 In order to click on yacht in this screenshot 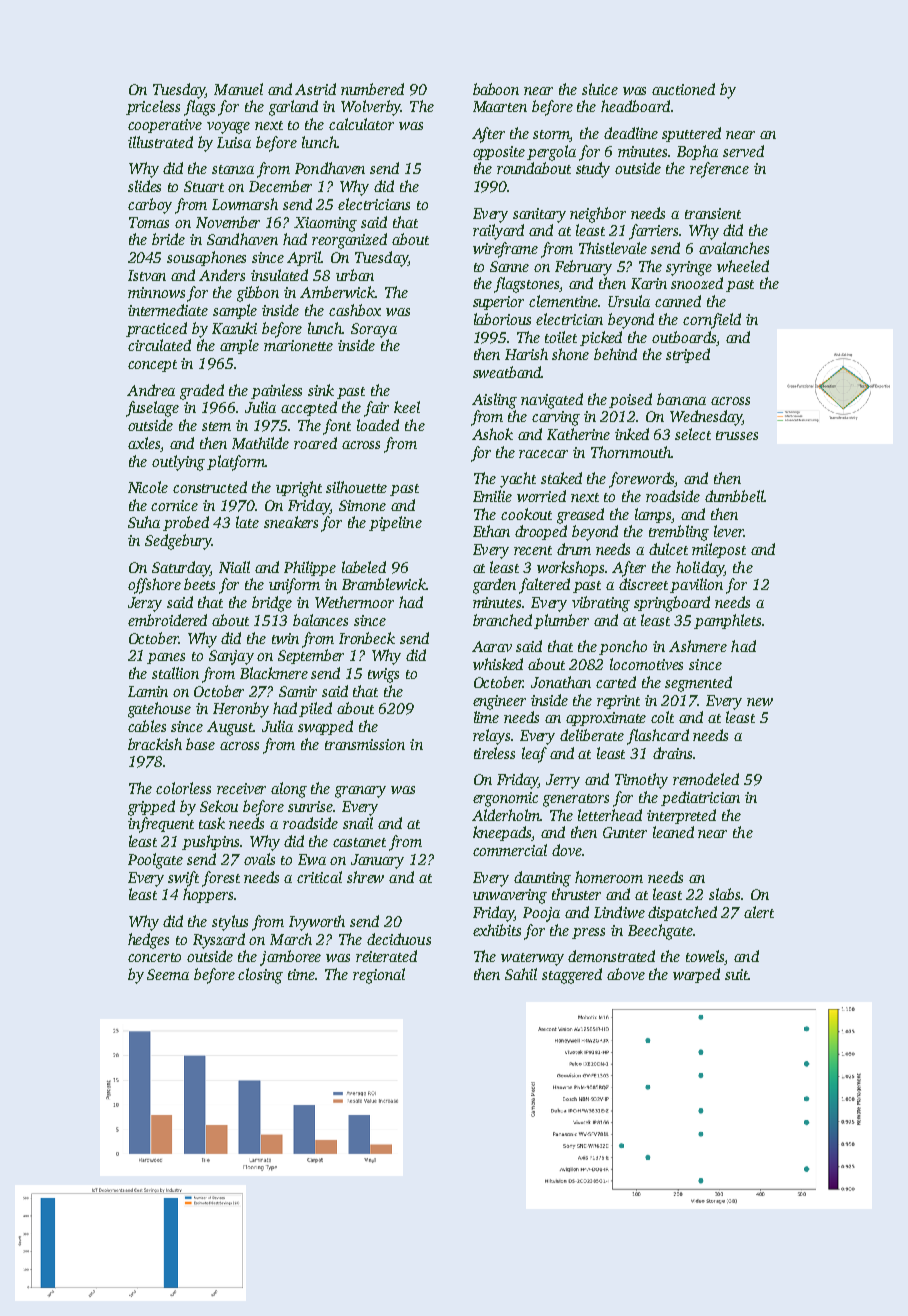, I will do `click(518, 480)`.
